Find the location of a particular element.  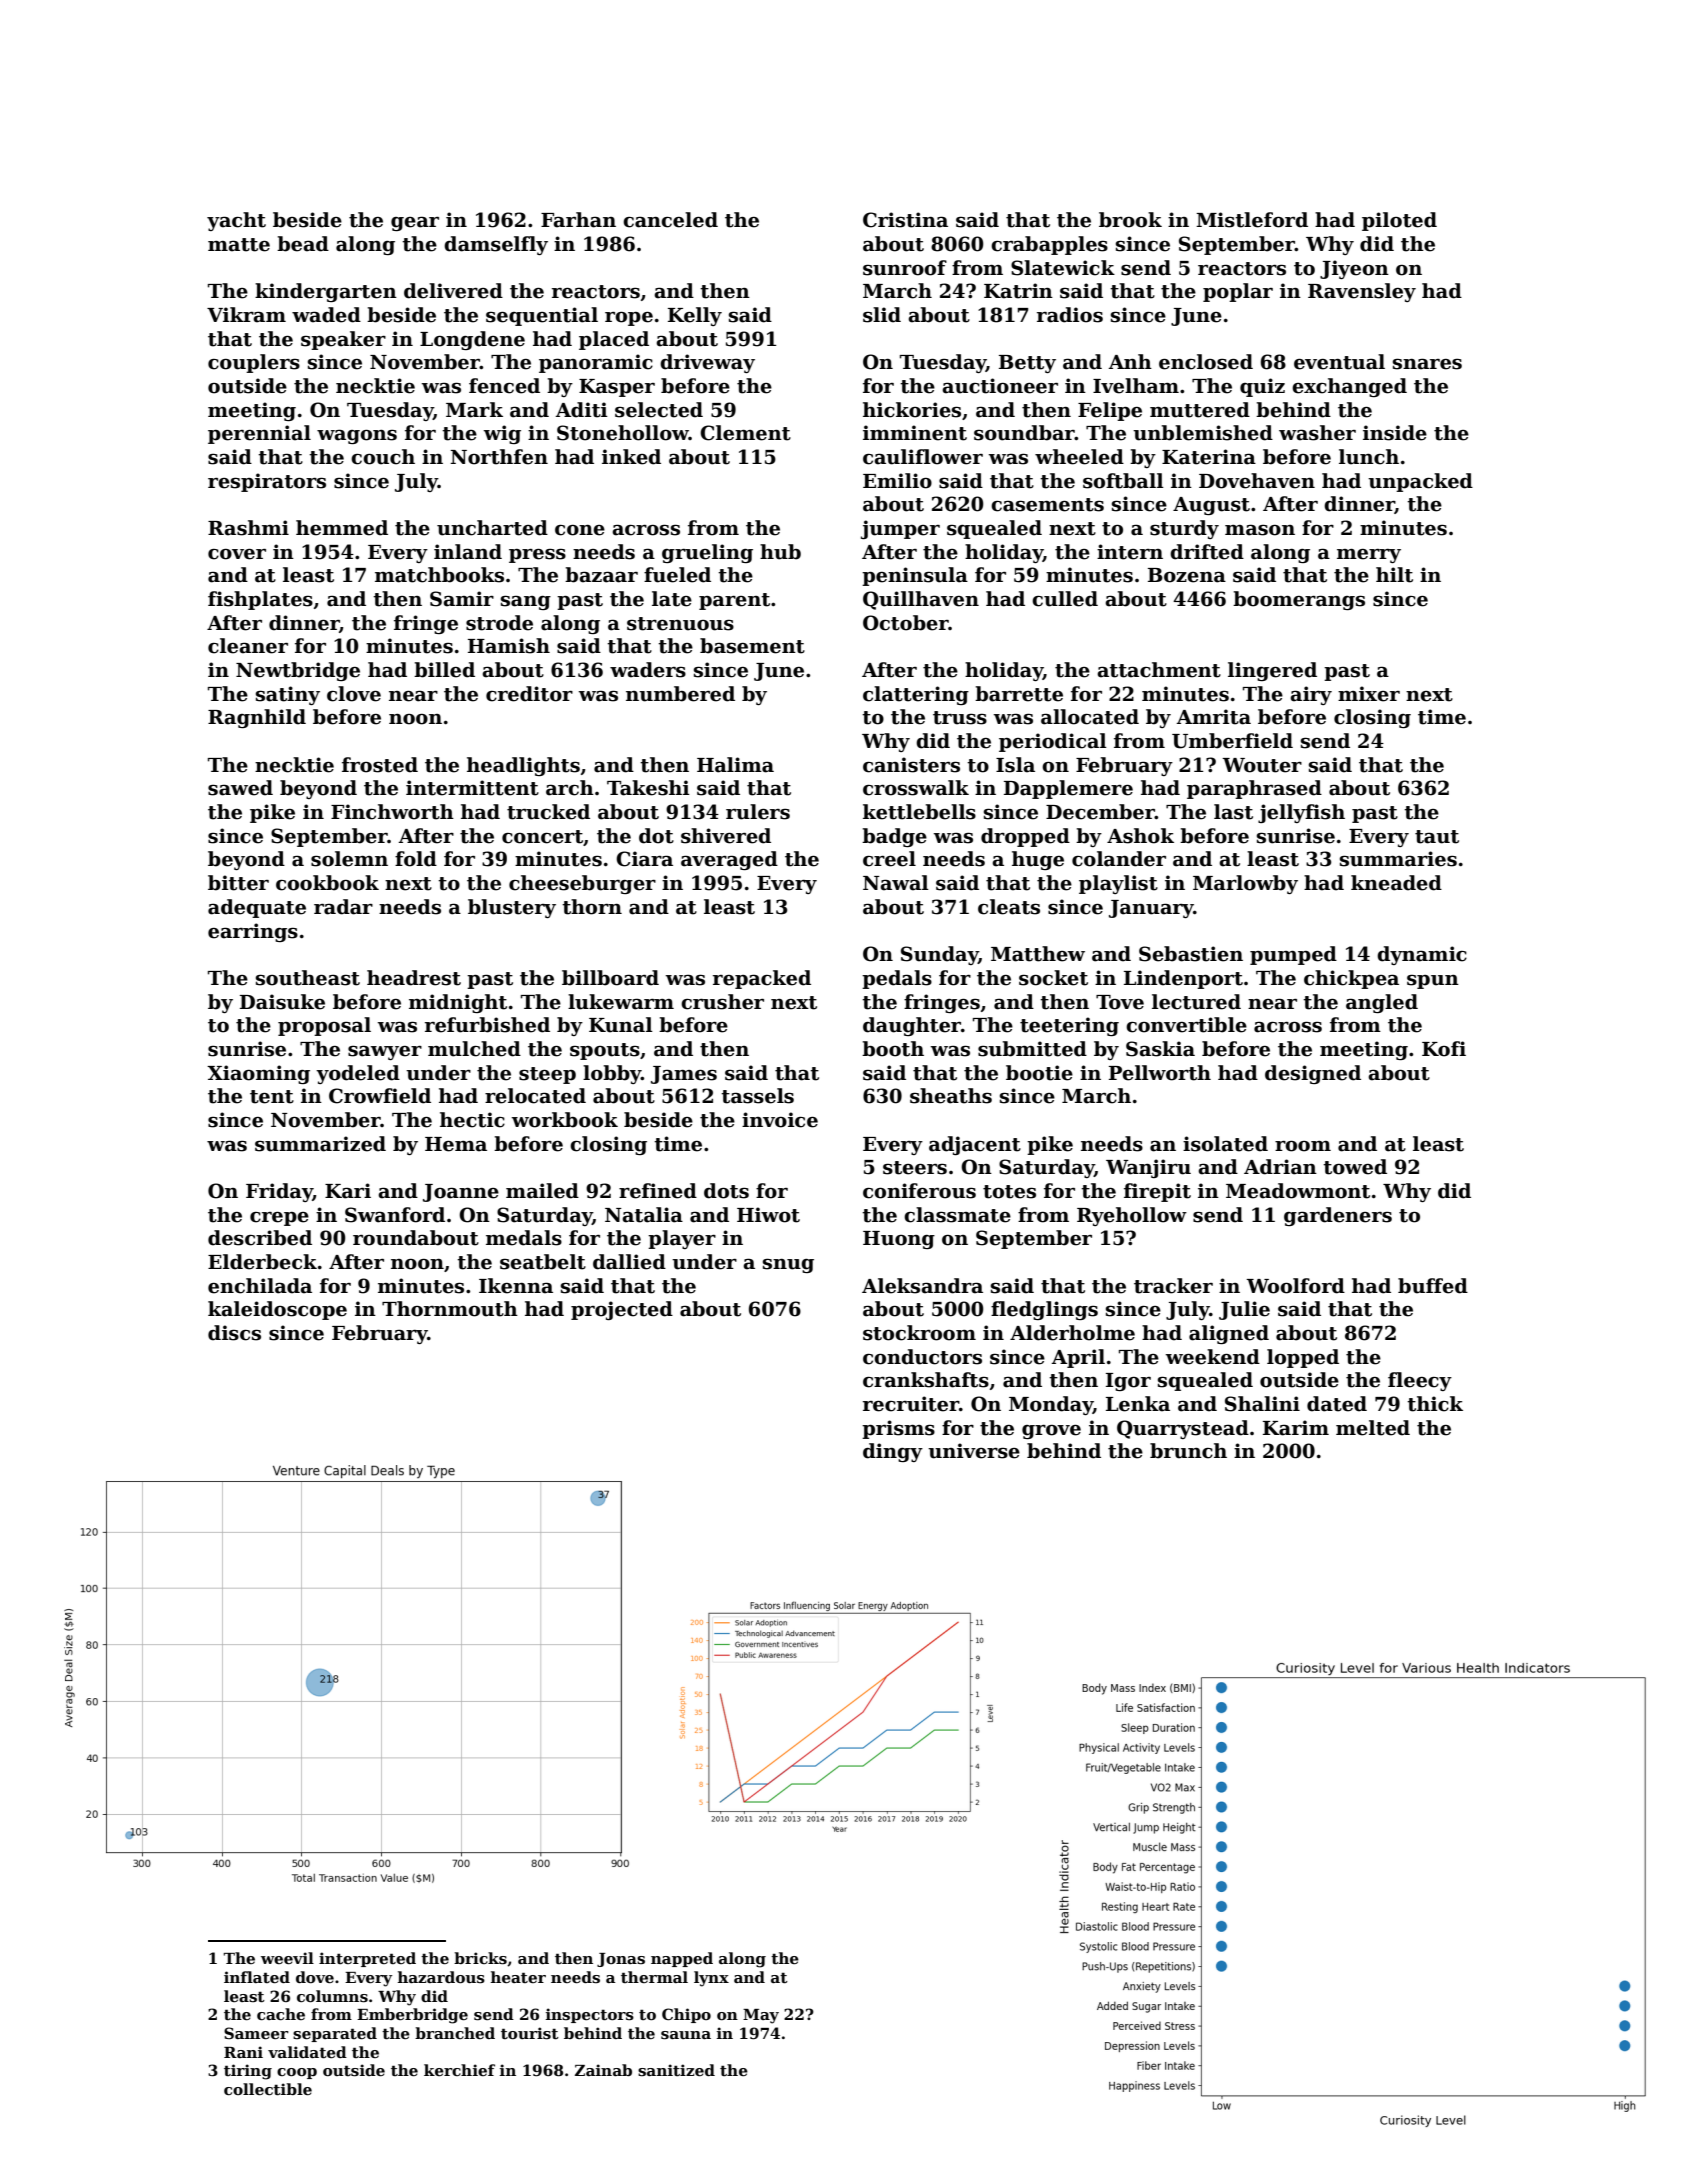

gear is located at coordinates (415, 224).
